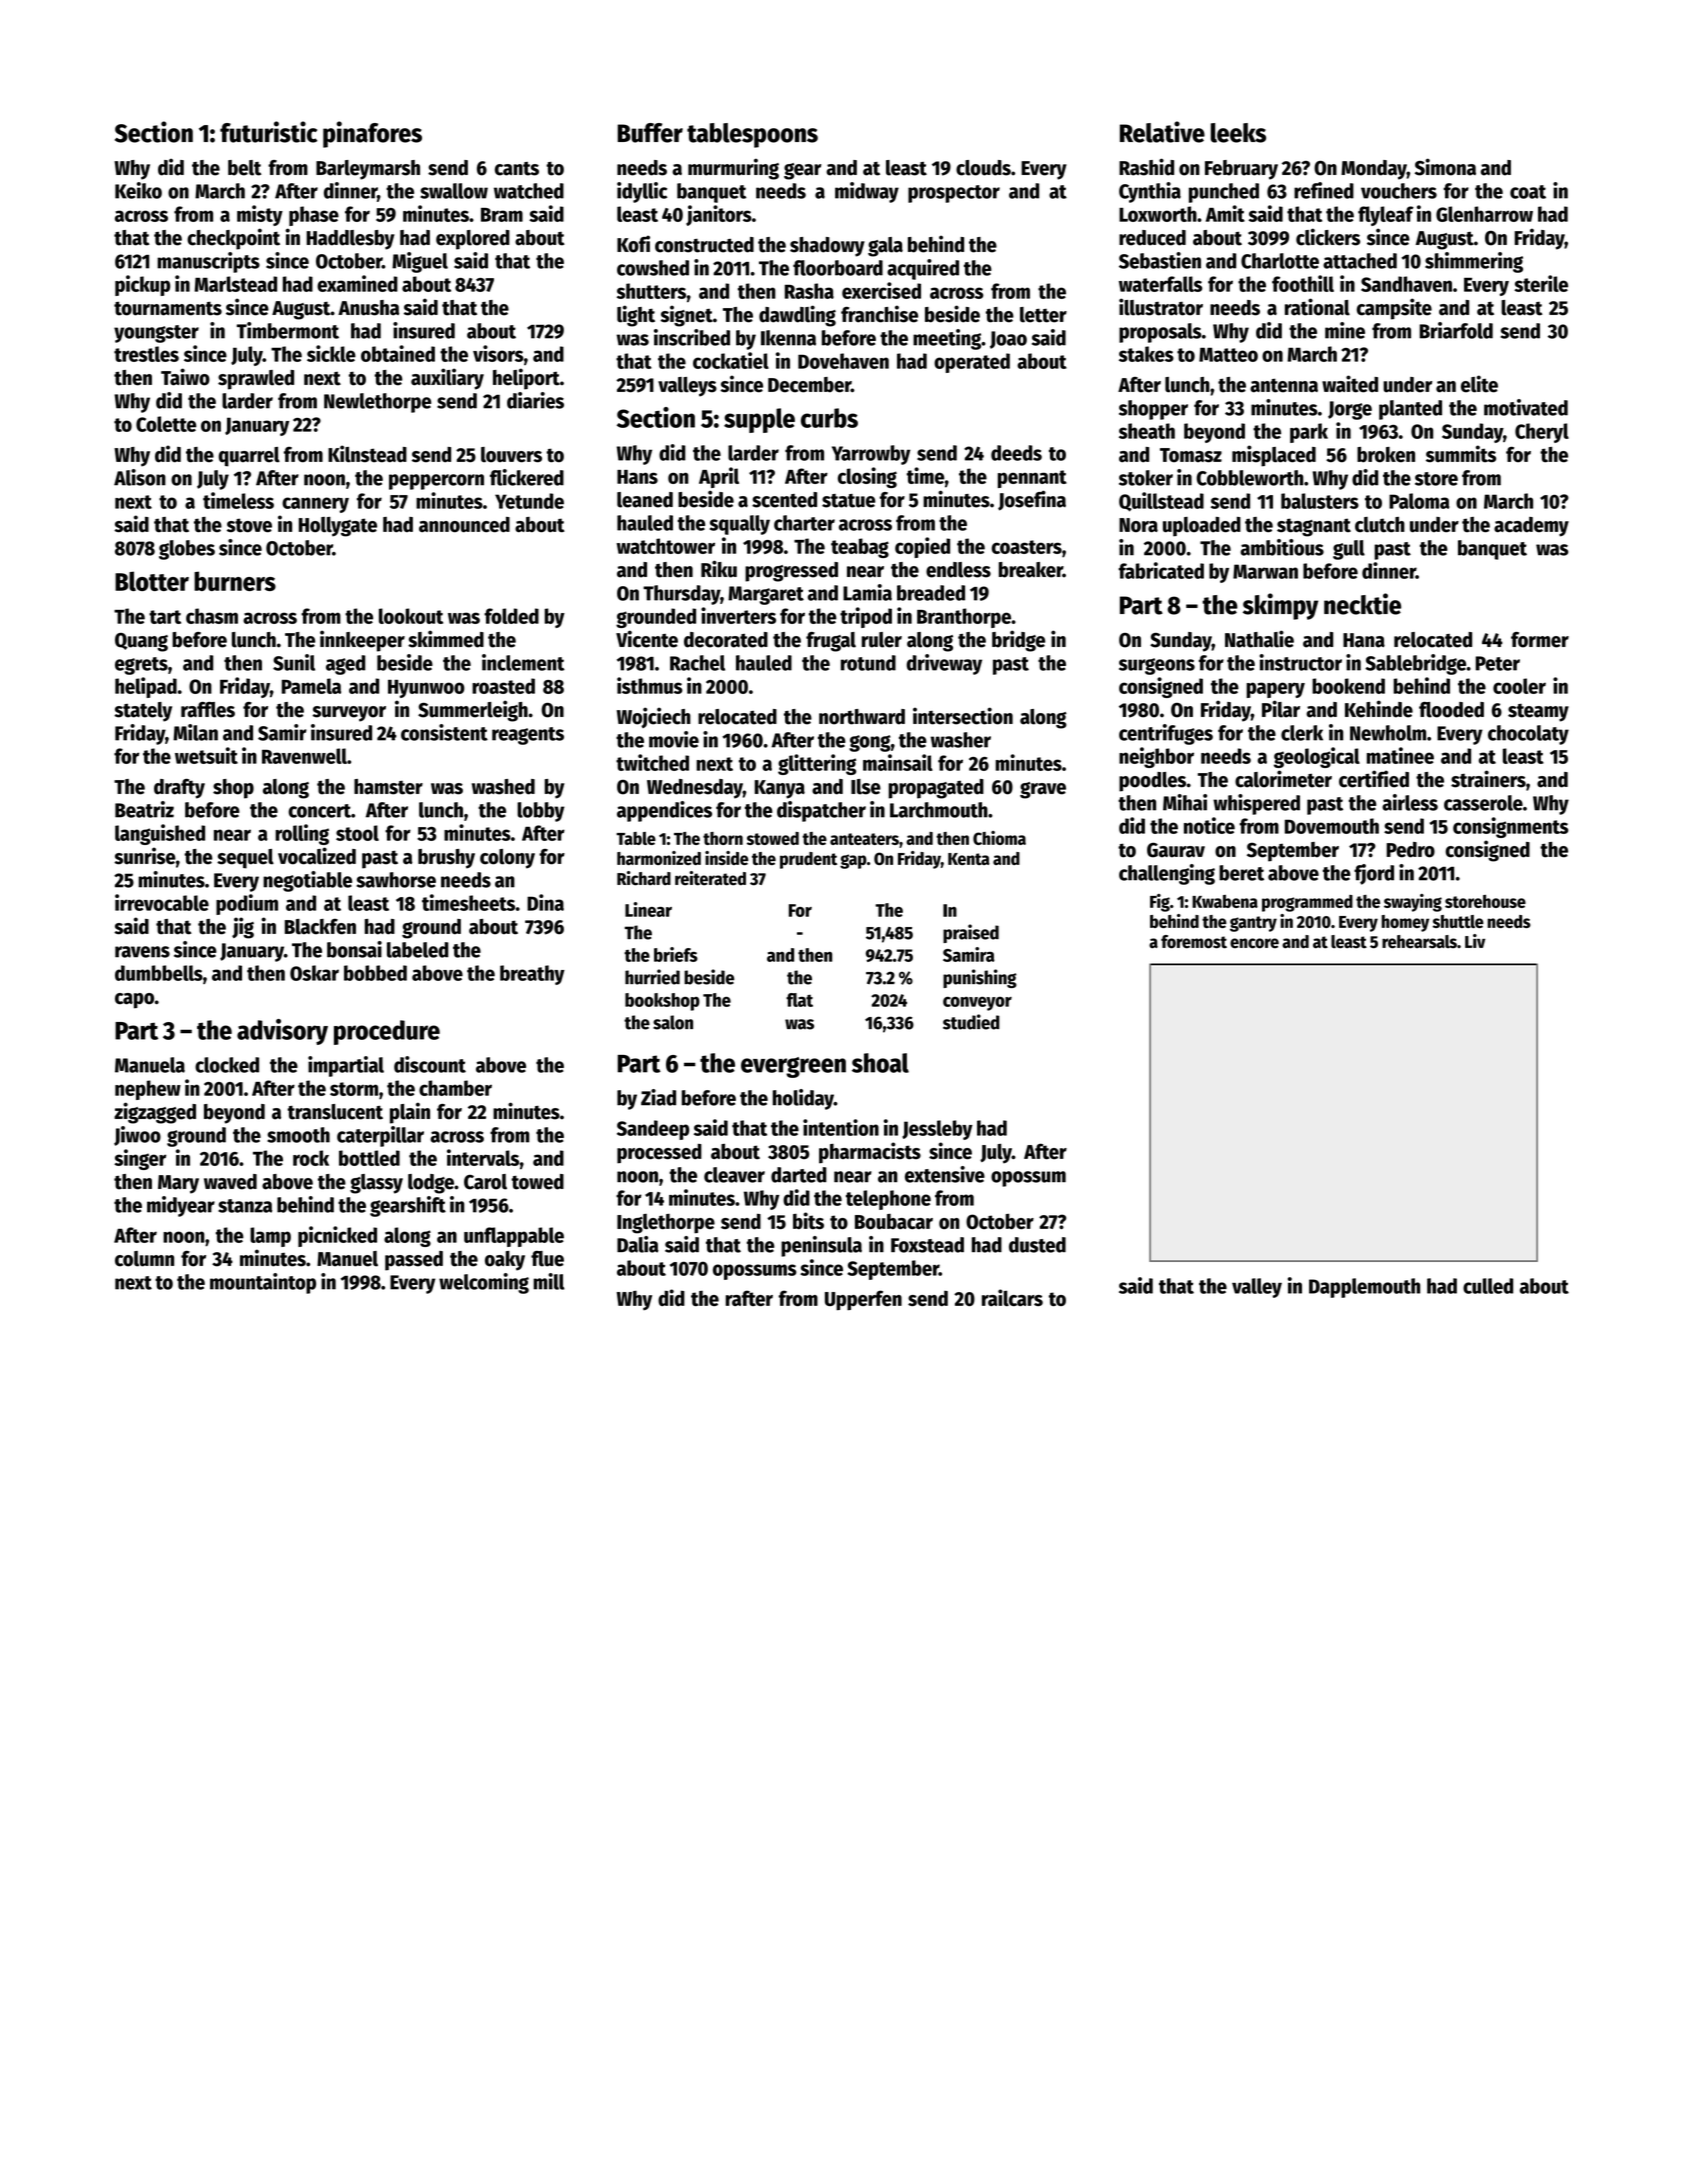  I want to click on belt, so click(244, 168).
